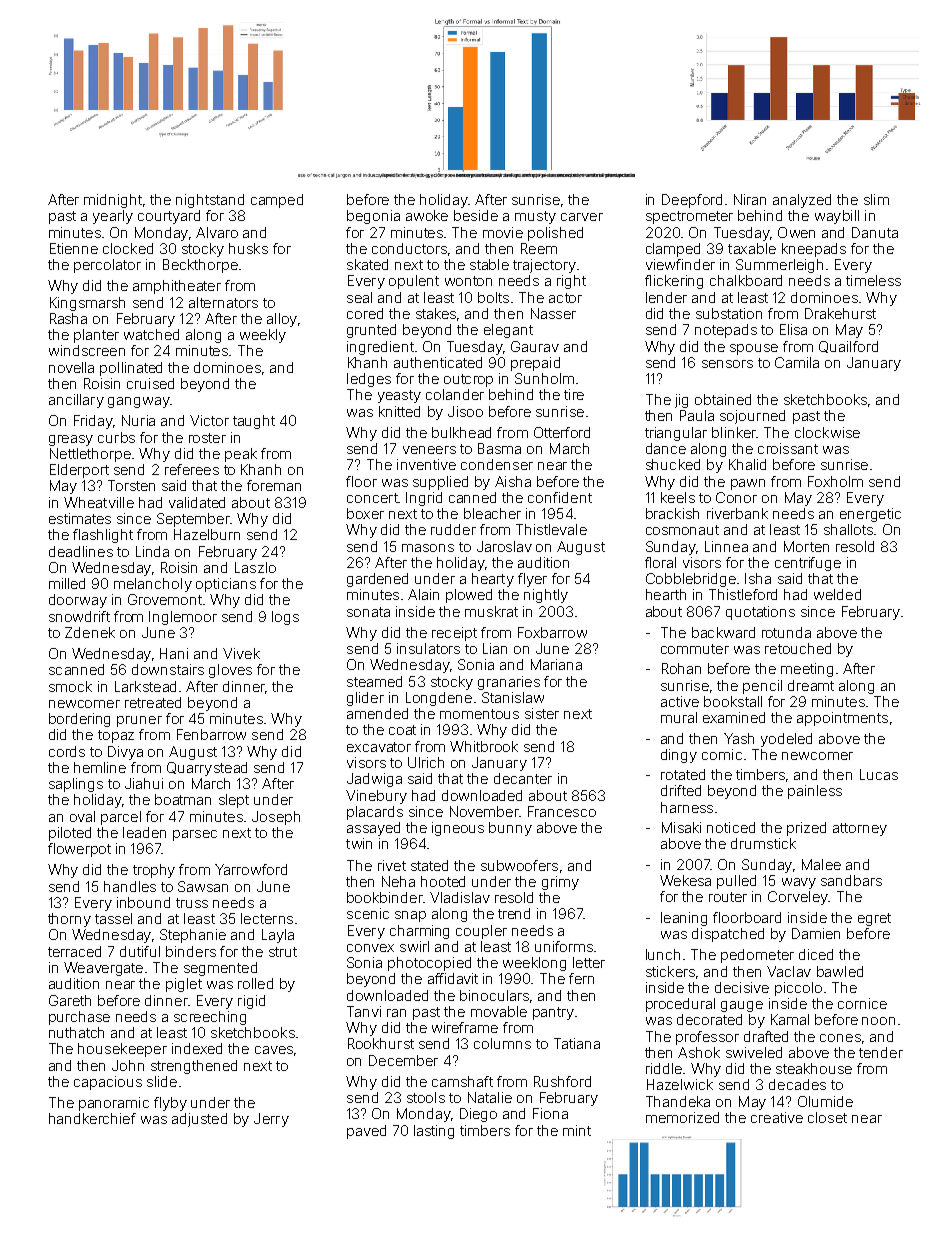 This page has height=1233, width=952. Describe the element at coordinates (460, 897) in the page. I see `Vladislav` at that location.
